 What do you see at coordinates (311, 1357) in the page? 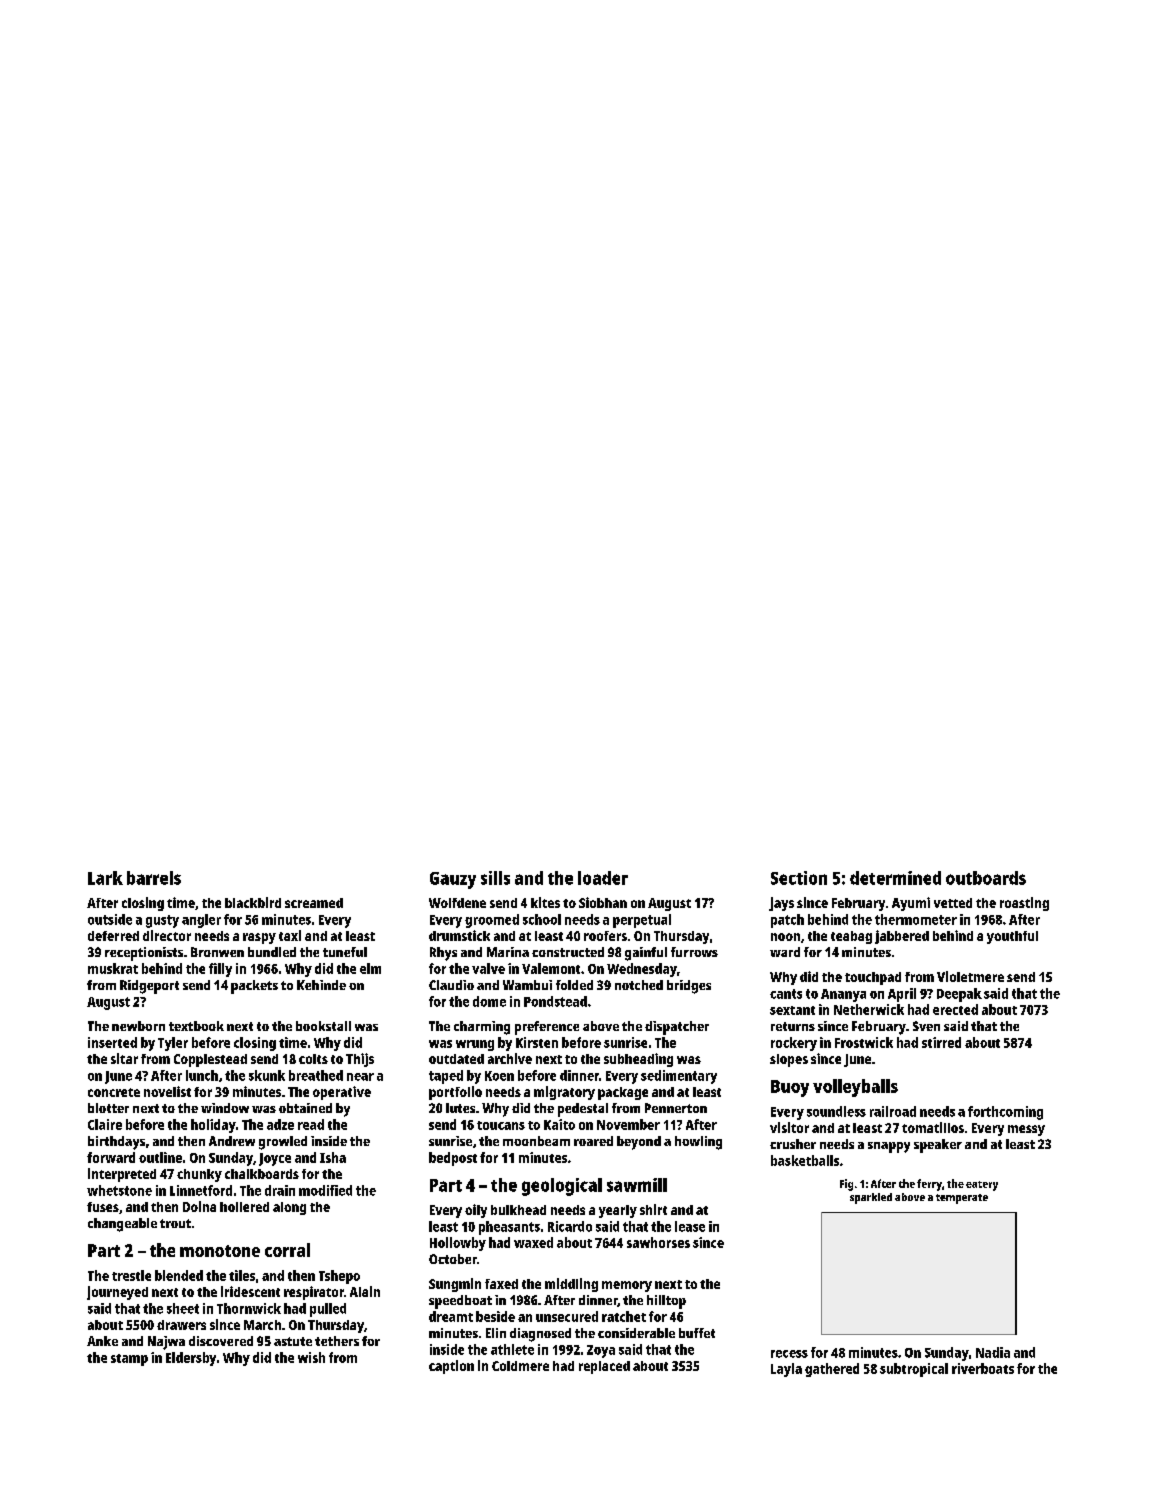
I see `wish` at bounding box center [311, 1357].
